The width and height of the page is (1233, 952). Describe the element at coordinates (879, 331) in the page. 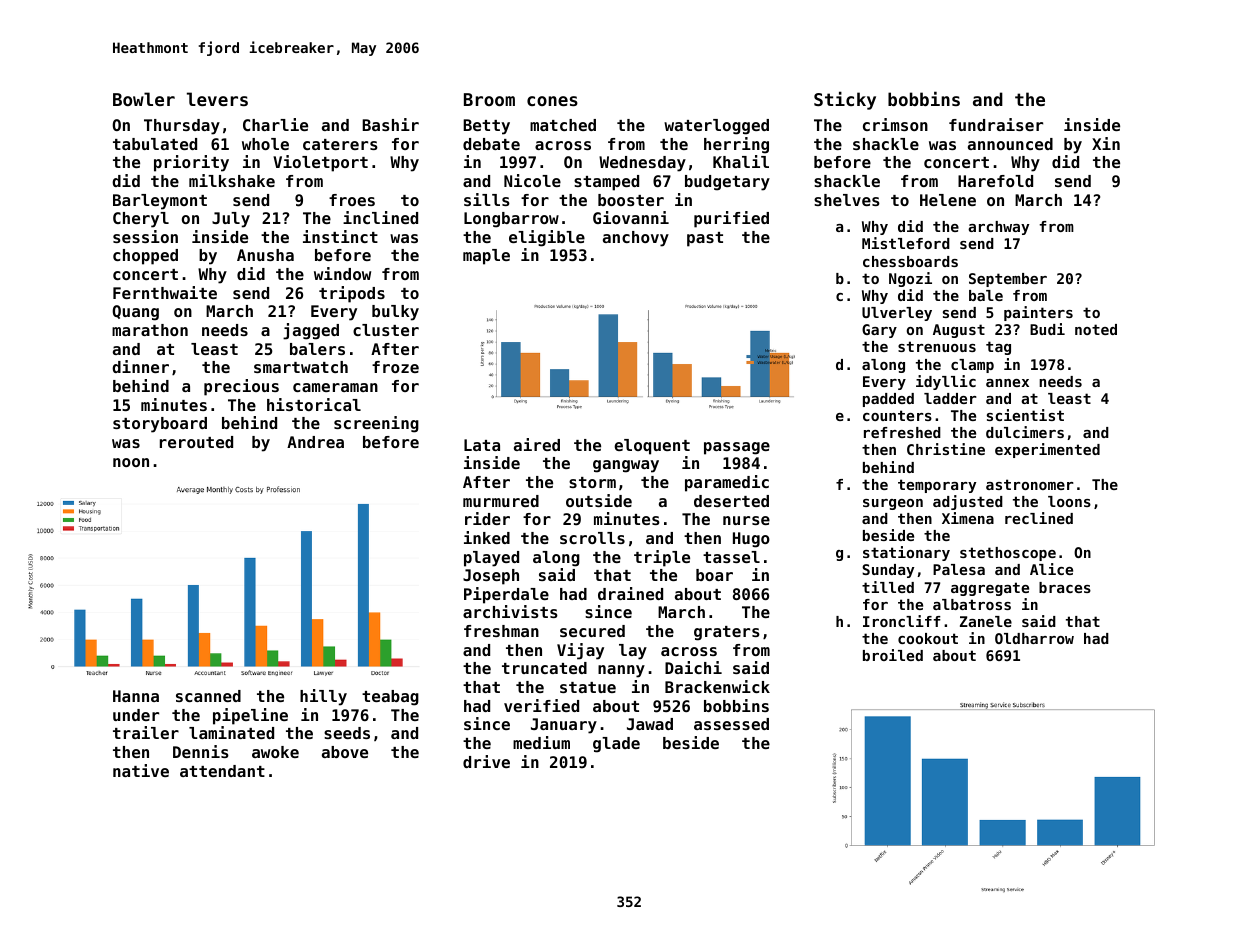

I see `Gary` at that location.
